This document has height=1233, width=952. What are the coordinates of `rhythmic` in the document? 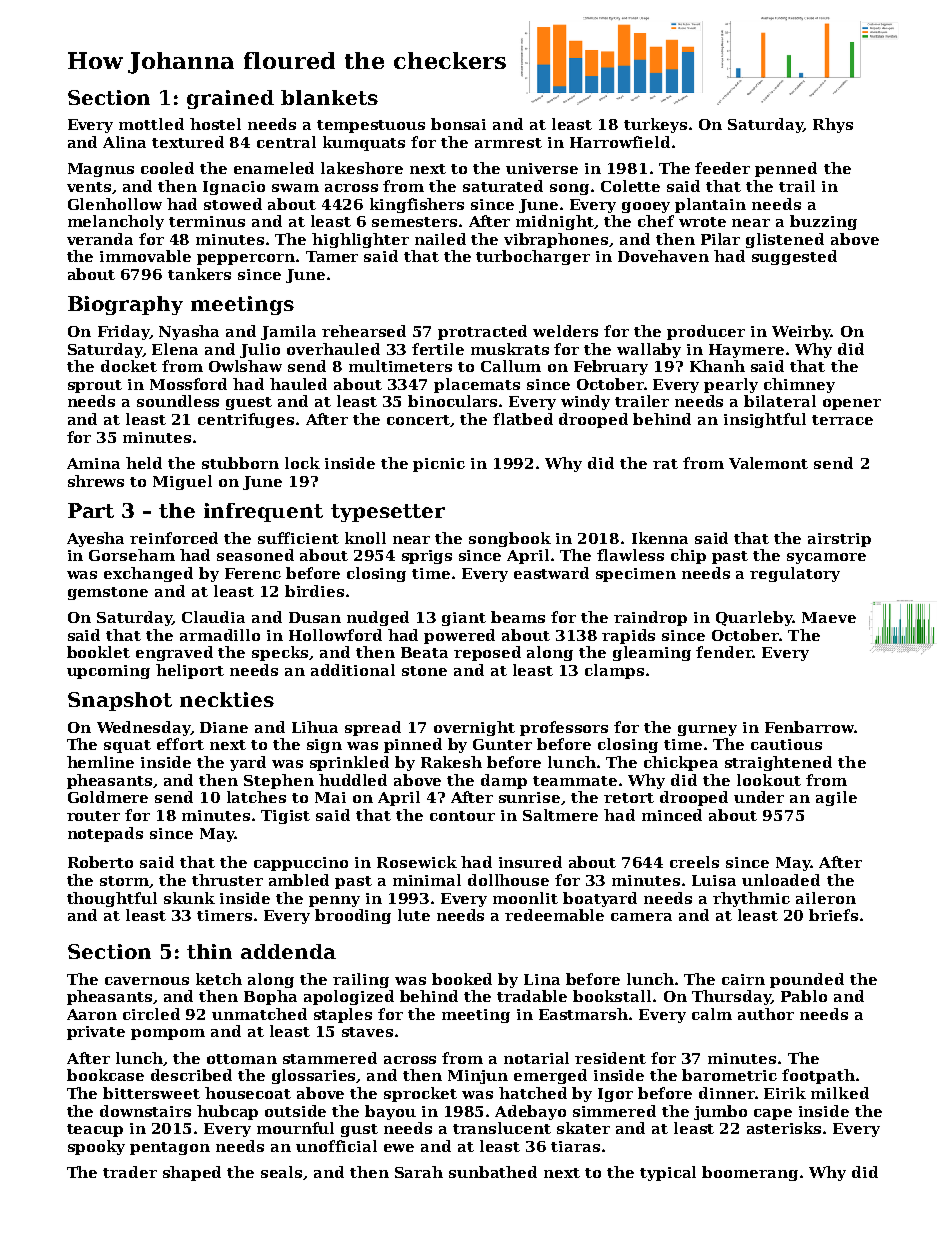 It's located at (751, 899).
